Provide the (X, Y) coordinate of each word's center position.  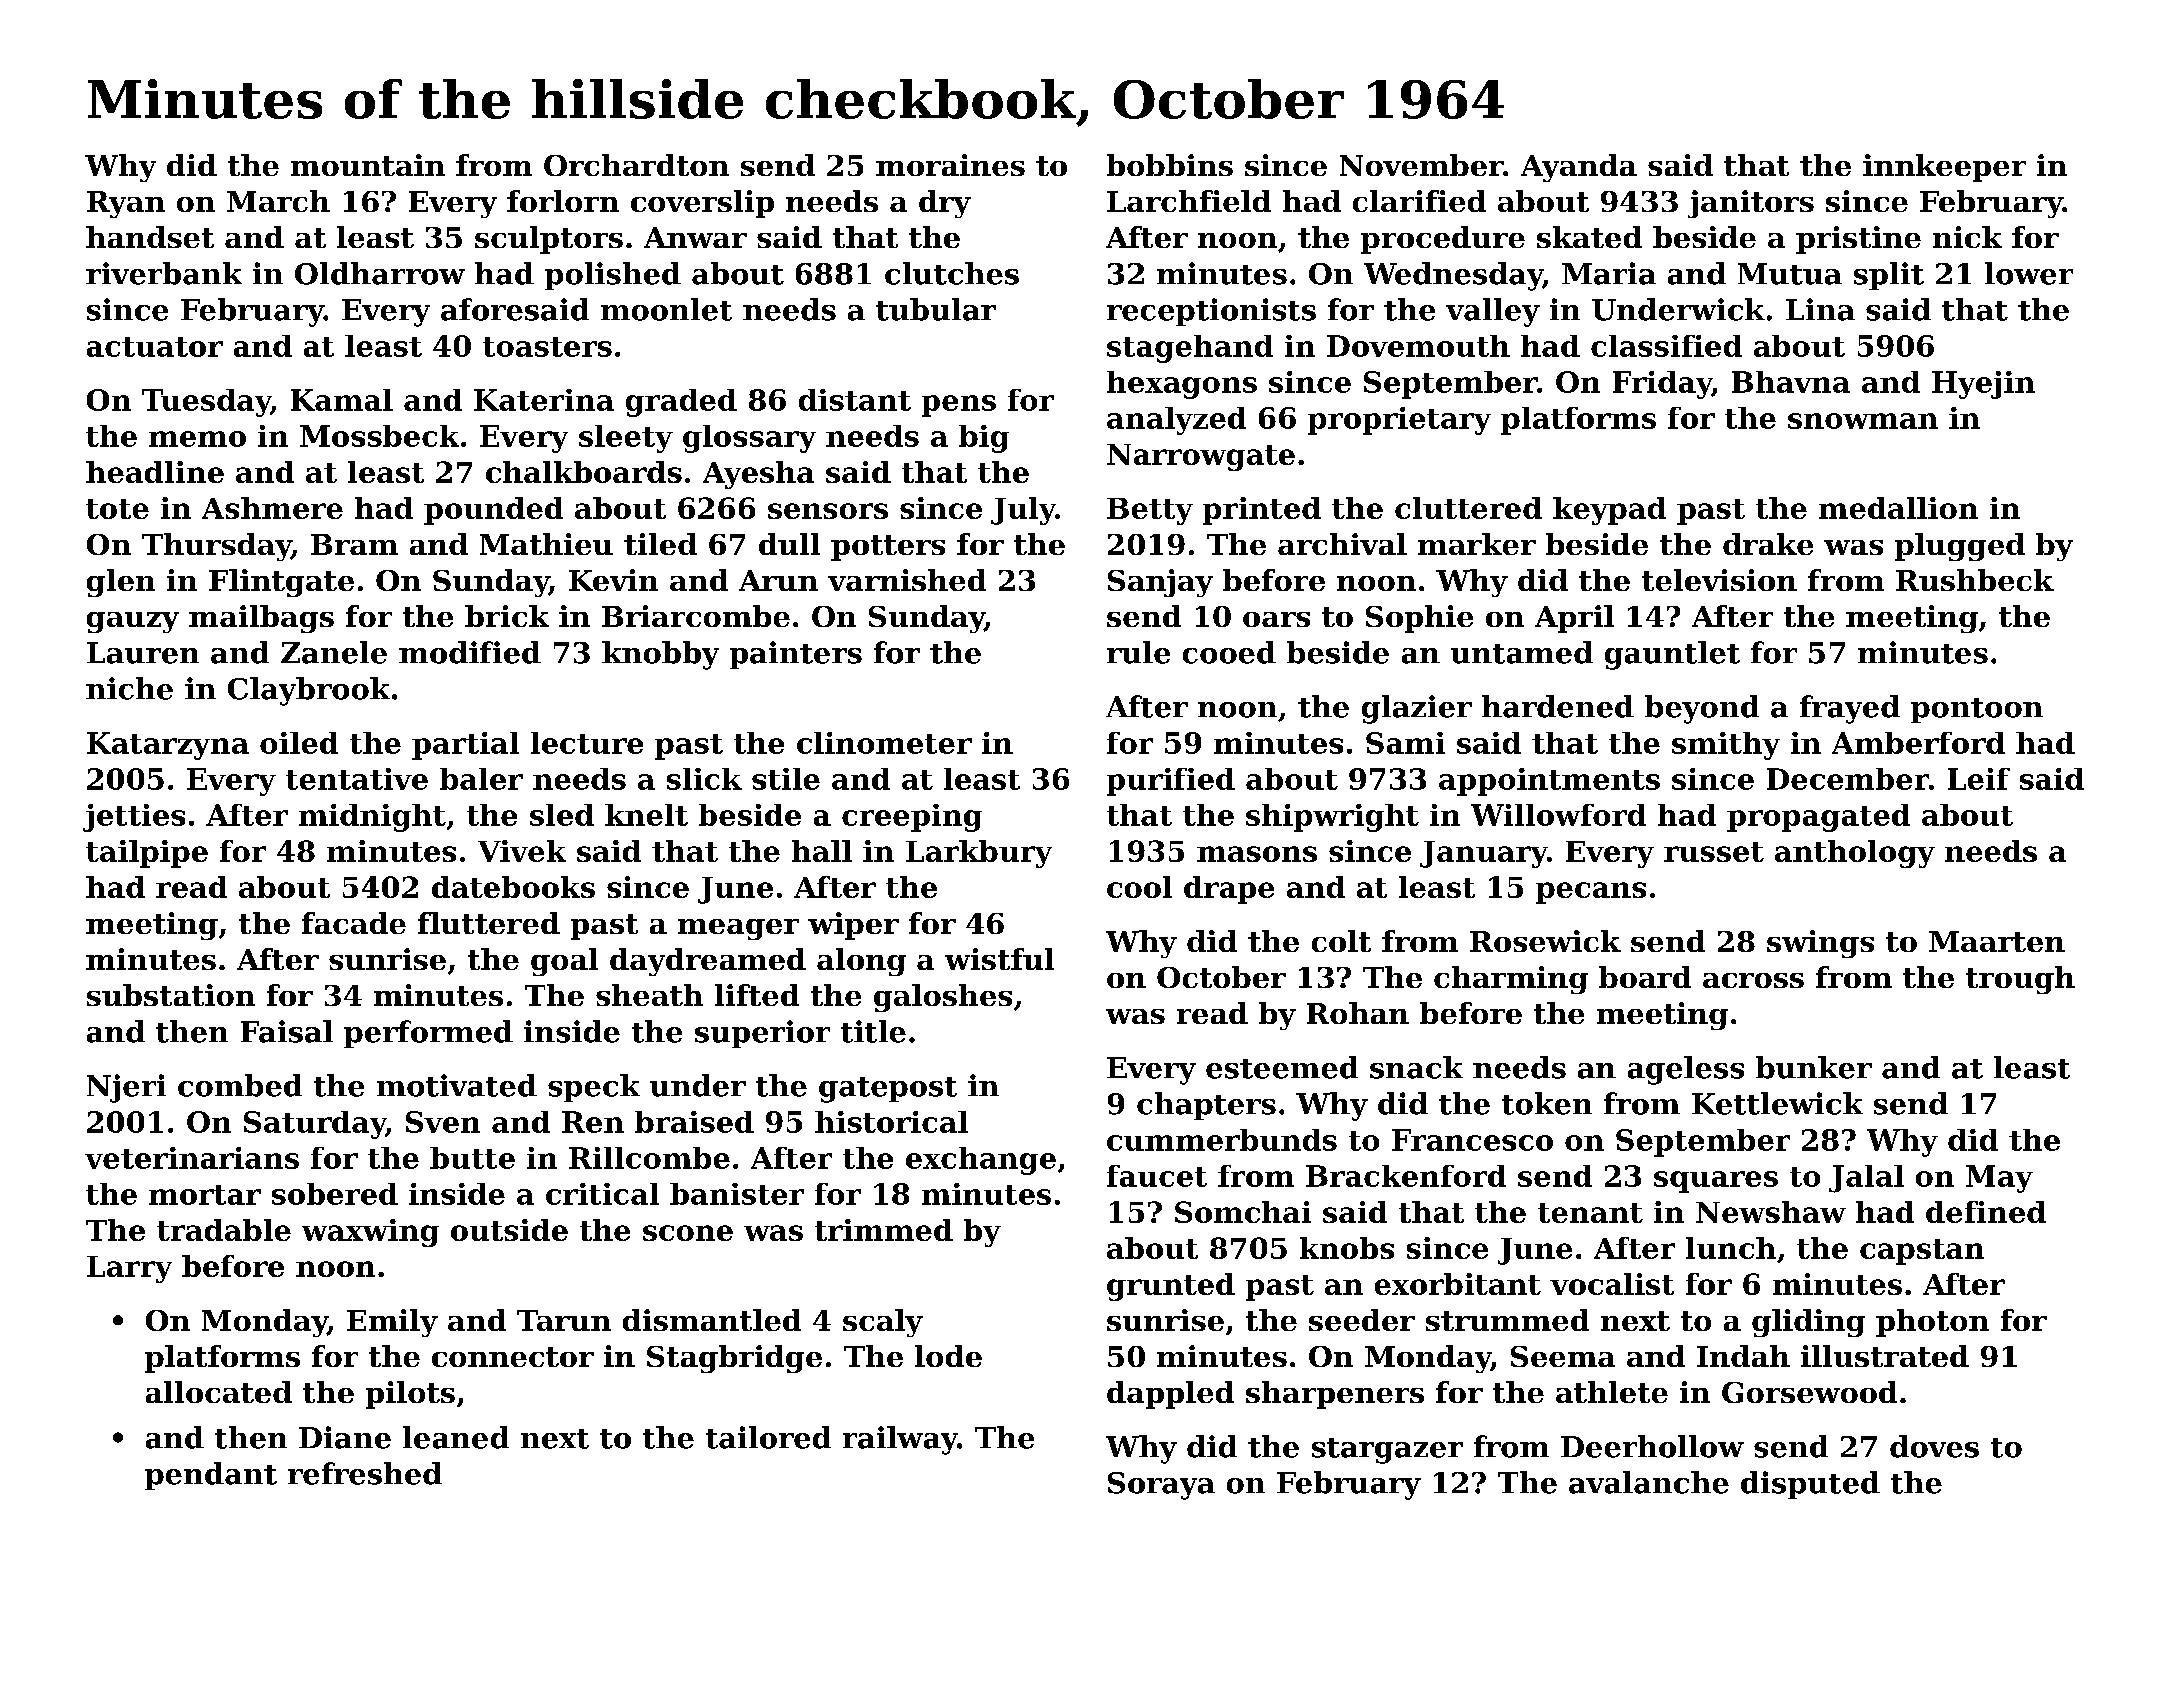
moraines (950, 165)
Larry (129, 1269)
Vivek (522, 851)
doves (1934, 1446)
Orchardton (636, 165)
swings (1820, 944)
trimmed (884, 1230)
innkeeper (1944, 168)
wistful (999, 959)
